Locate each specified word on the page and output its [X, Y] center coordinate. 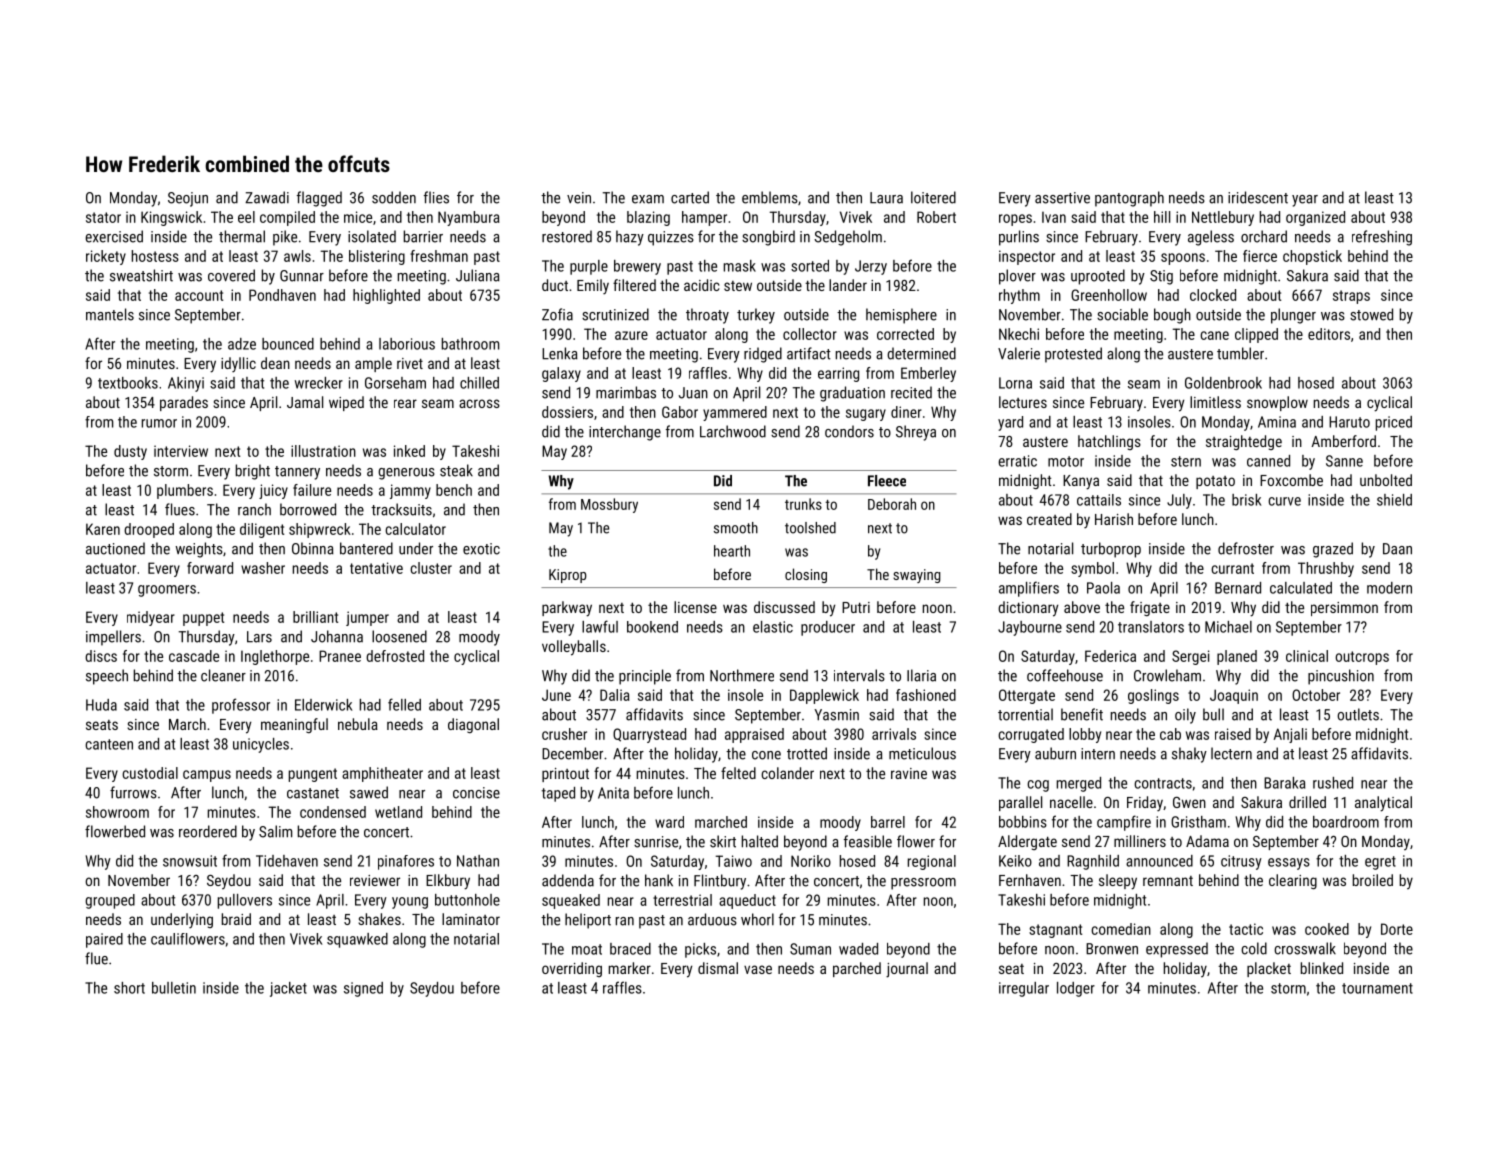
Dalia [614, 695]
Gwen [1189, 802]
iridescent [1258, 197]
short [129, 988]
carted [690, 197]
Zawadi [267, 197]
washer [263, 568]
